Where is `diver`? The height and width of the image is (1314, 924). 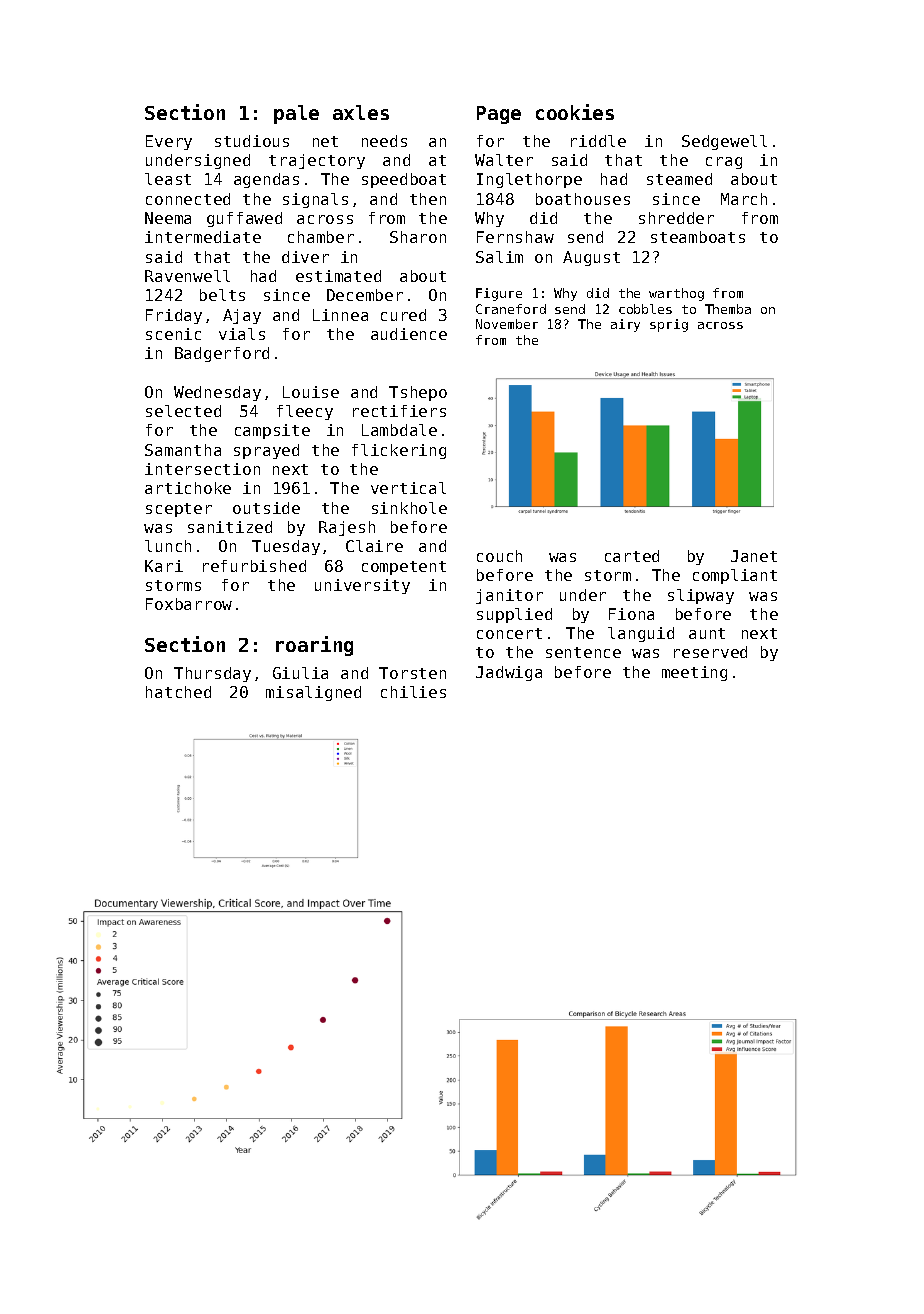
diver is located at coordinates (305, 257).
